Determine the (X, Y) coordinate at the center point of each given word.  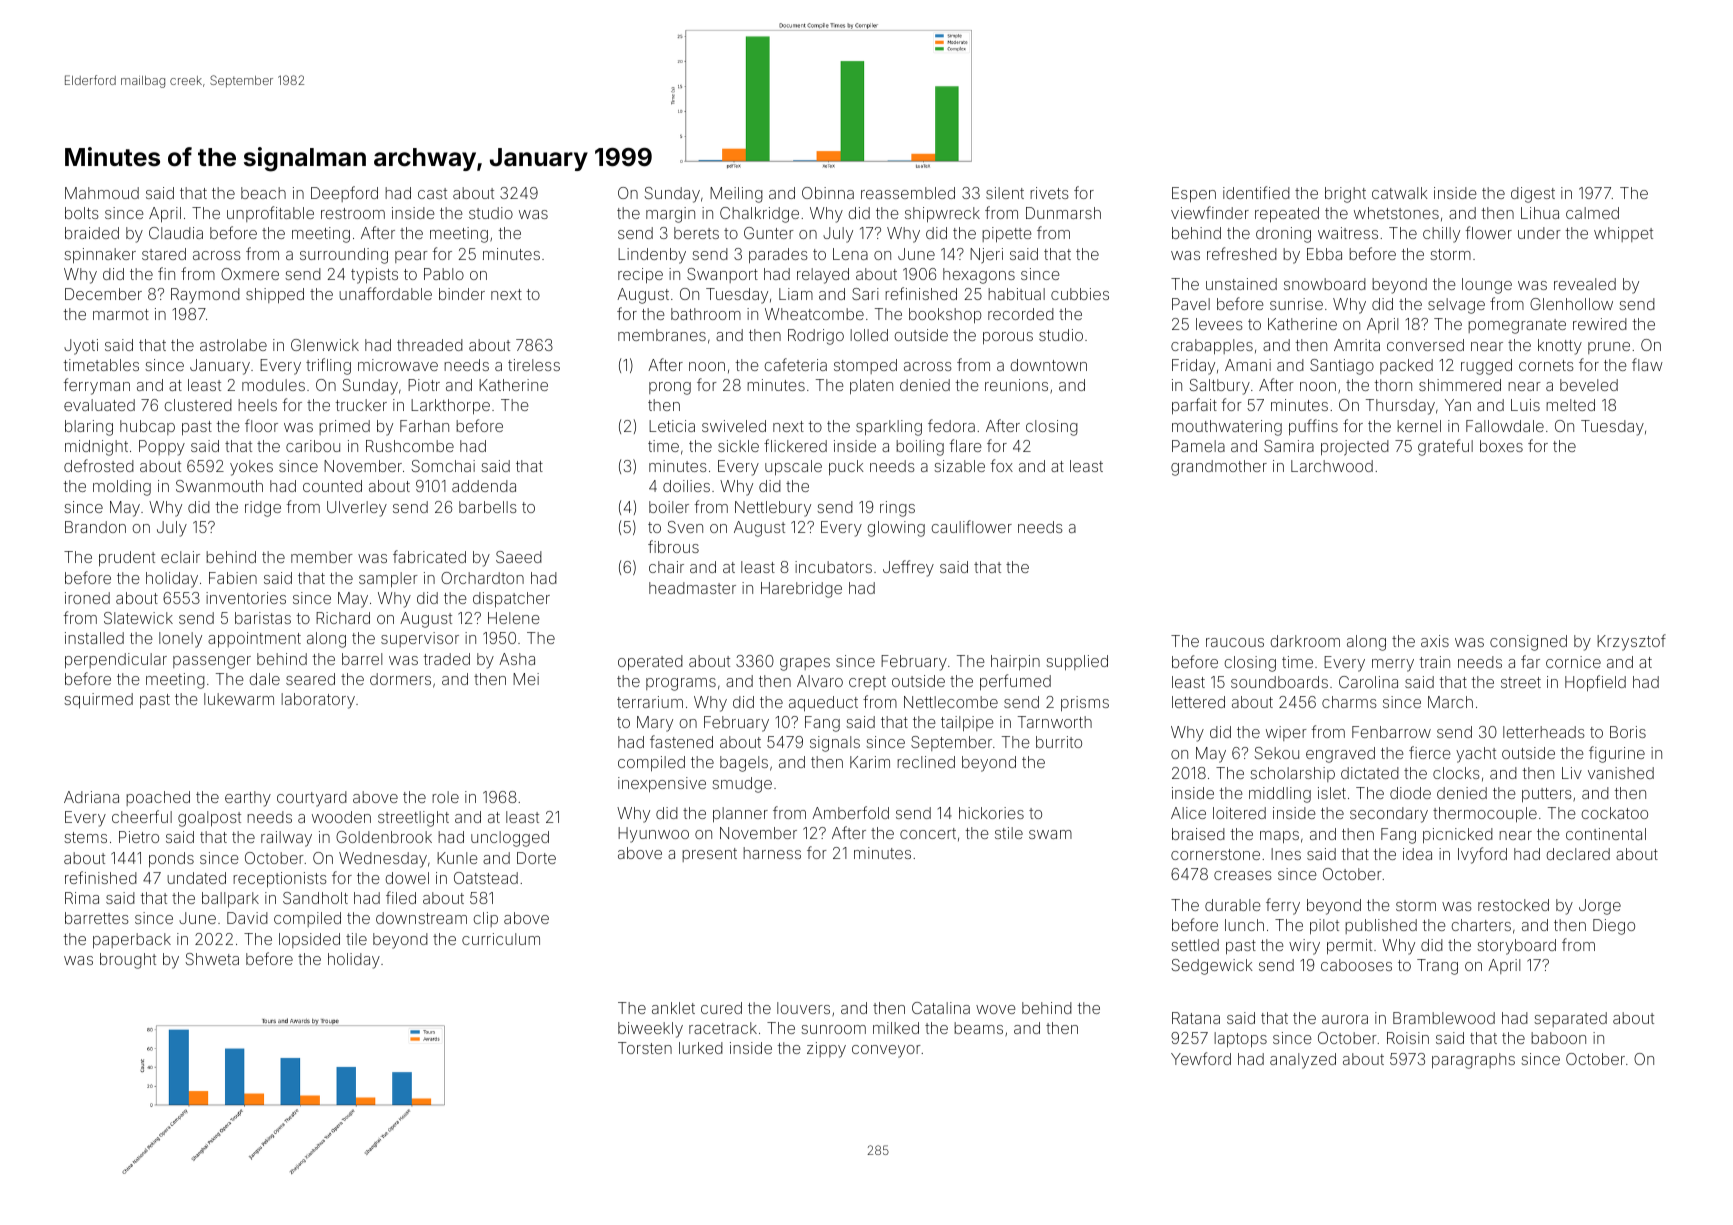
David (247, 918)
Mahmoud (102, 193)
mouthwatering (1227, 428)
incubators (833, 567)
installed (94, 638)
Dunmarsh (1063, 213)
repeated (1287, 215)
